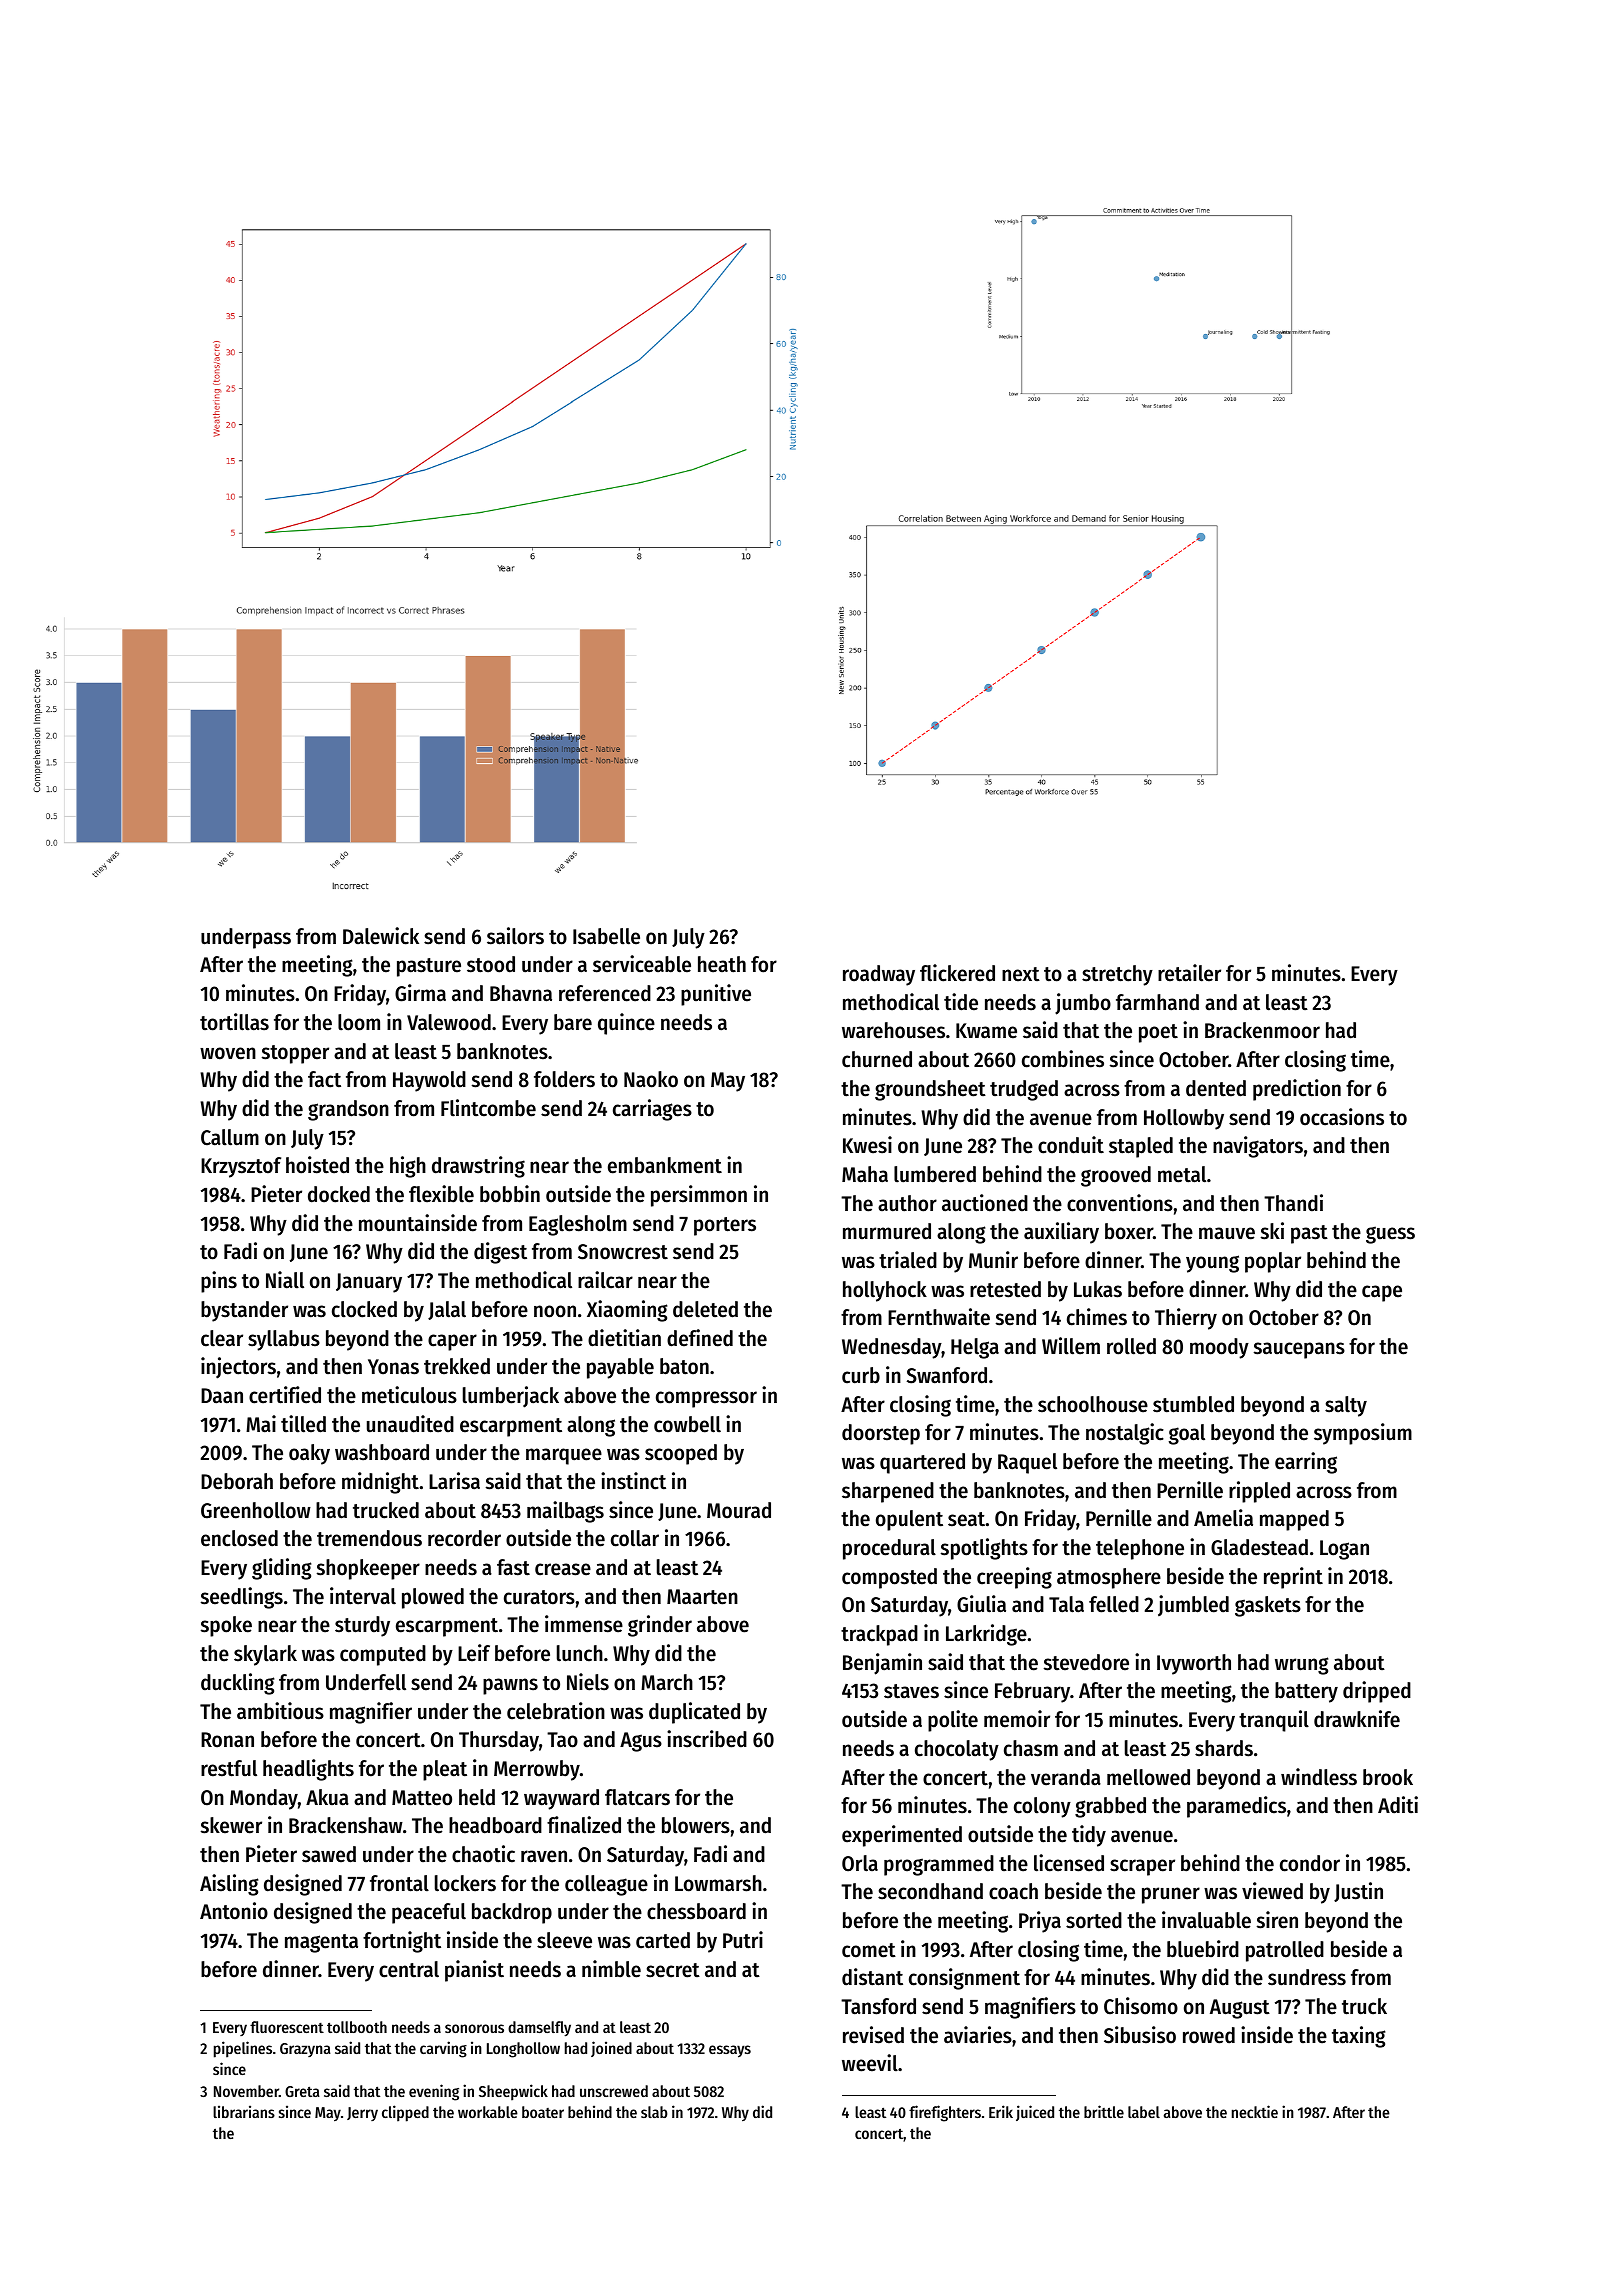 Image resolution: width=1620 pixels, height=2292 pixels. What do you see at coordinates (381, 936) in the image?
I see `Dalewick` at bounding box center [381, 936].
